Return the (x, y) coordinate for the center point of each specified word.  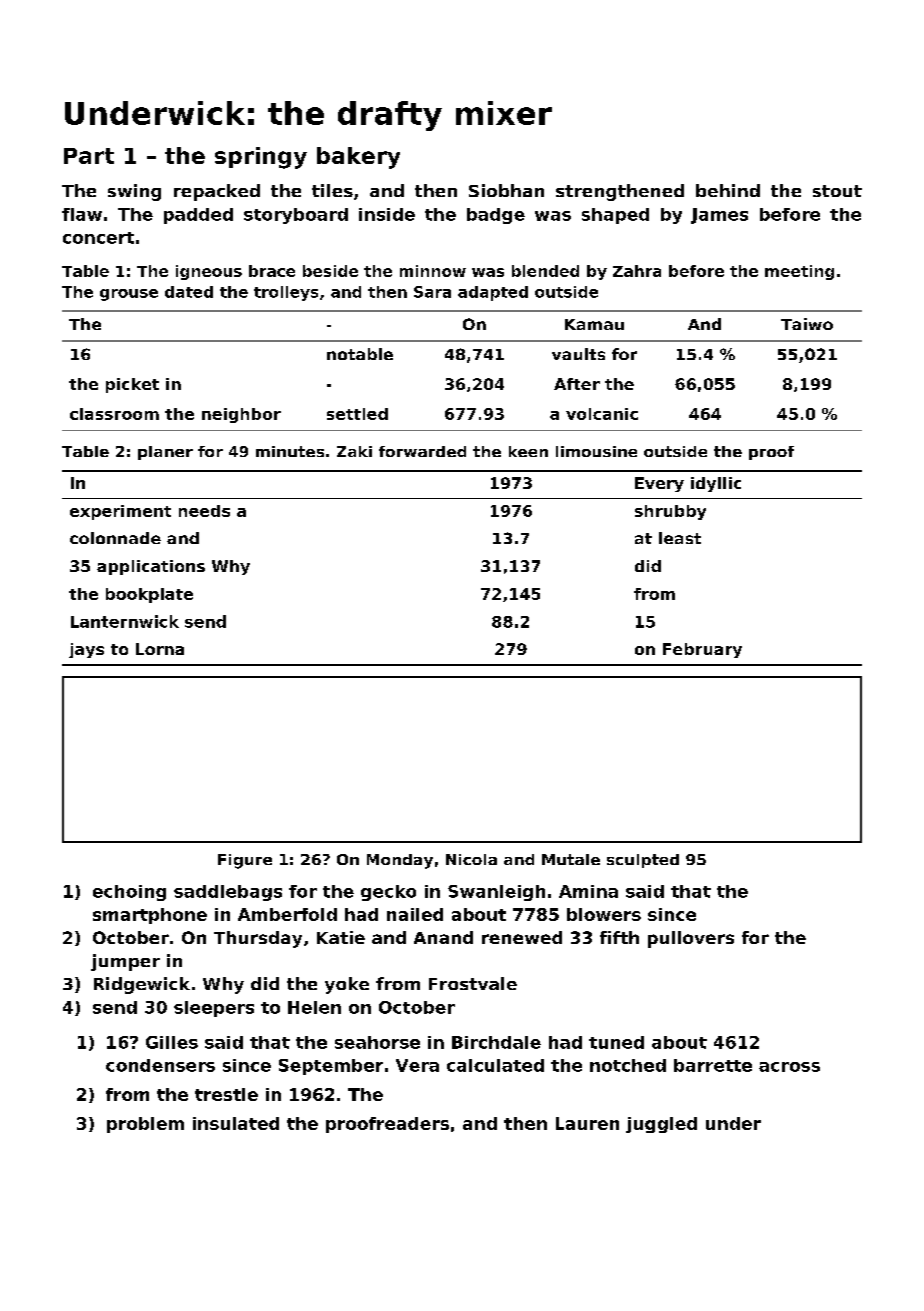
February (702, 650)
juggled (661, 1125)
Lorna (160, 649)
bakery (358, 158)
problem (145, 1125)
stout (837, 191)
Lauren (587, 1123)
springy (261, 158)
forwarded (422, 451)
